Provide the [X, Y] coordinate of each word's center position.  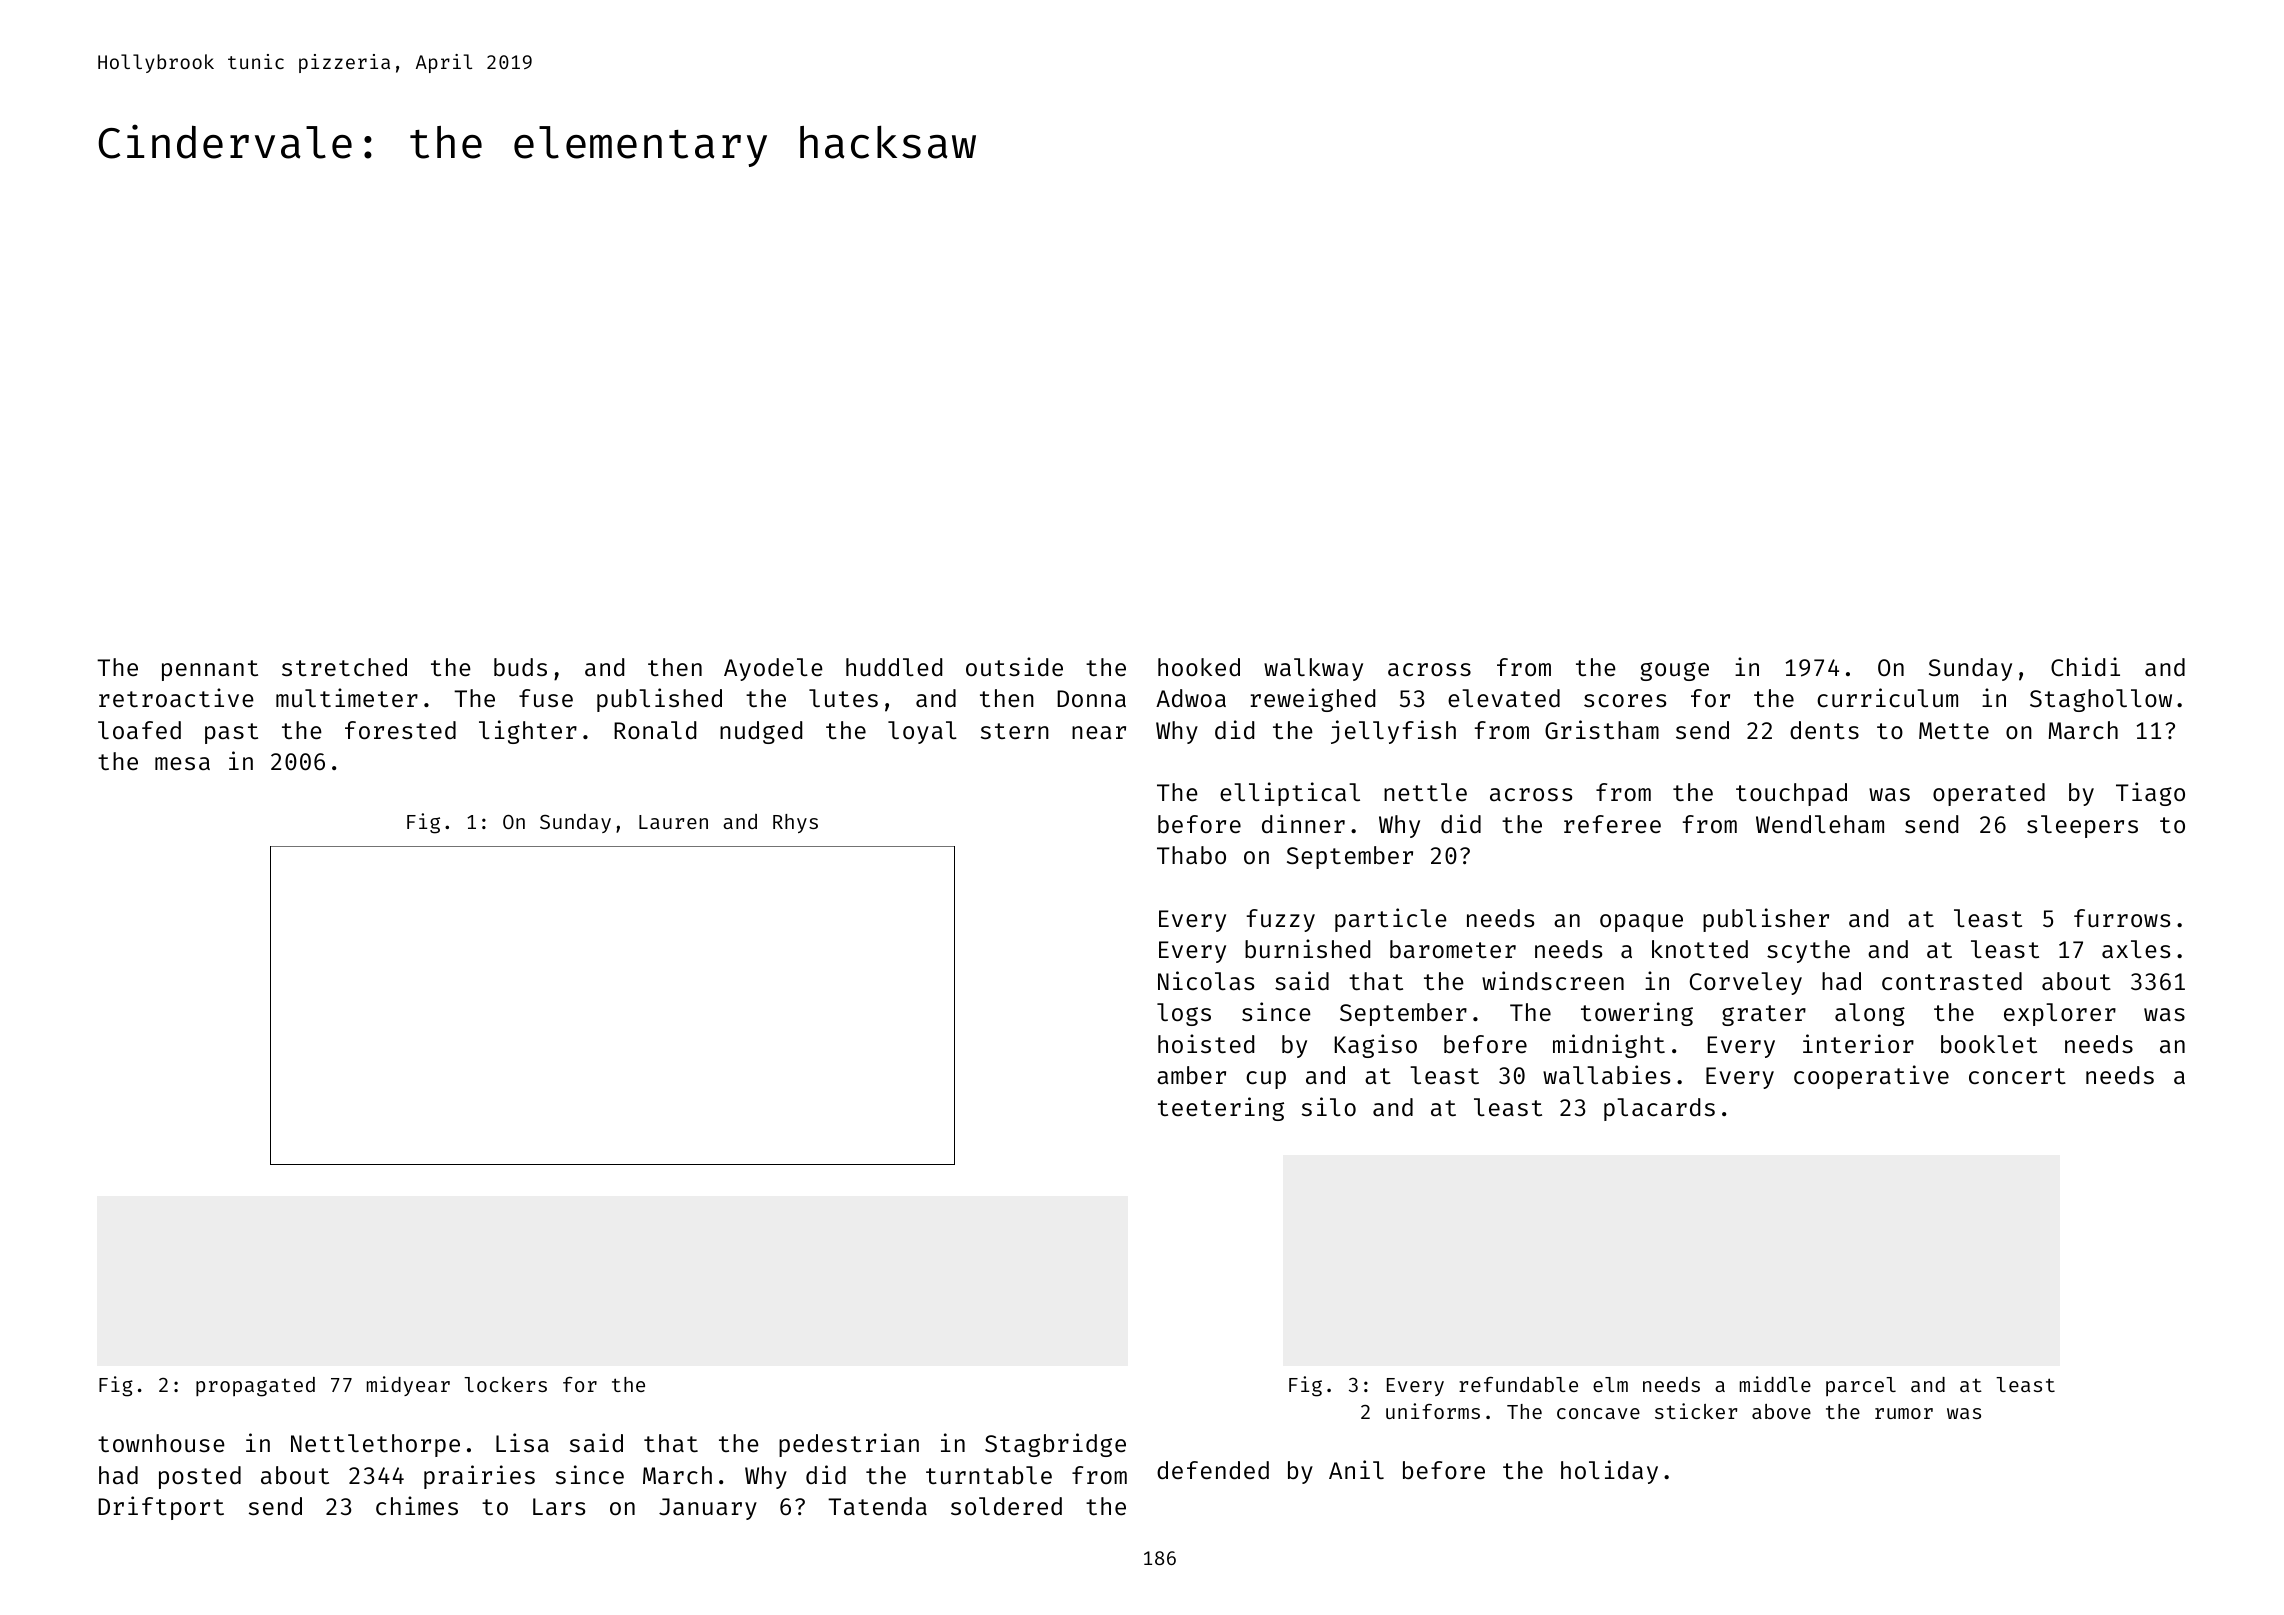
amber [1191, 1075]
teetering [1221, 1109]
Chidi [2085, 666]
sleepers [2082, 826]
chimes [417, 1505]
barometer [1453, 949]
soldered [1006, 1506]
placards [1659, 1109]
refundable [1518, 1384]
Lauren [673, 822]
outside [1014, 666]
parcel [1861, 1386]
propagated [255, 1387]
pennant [210, 670]
